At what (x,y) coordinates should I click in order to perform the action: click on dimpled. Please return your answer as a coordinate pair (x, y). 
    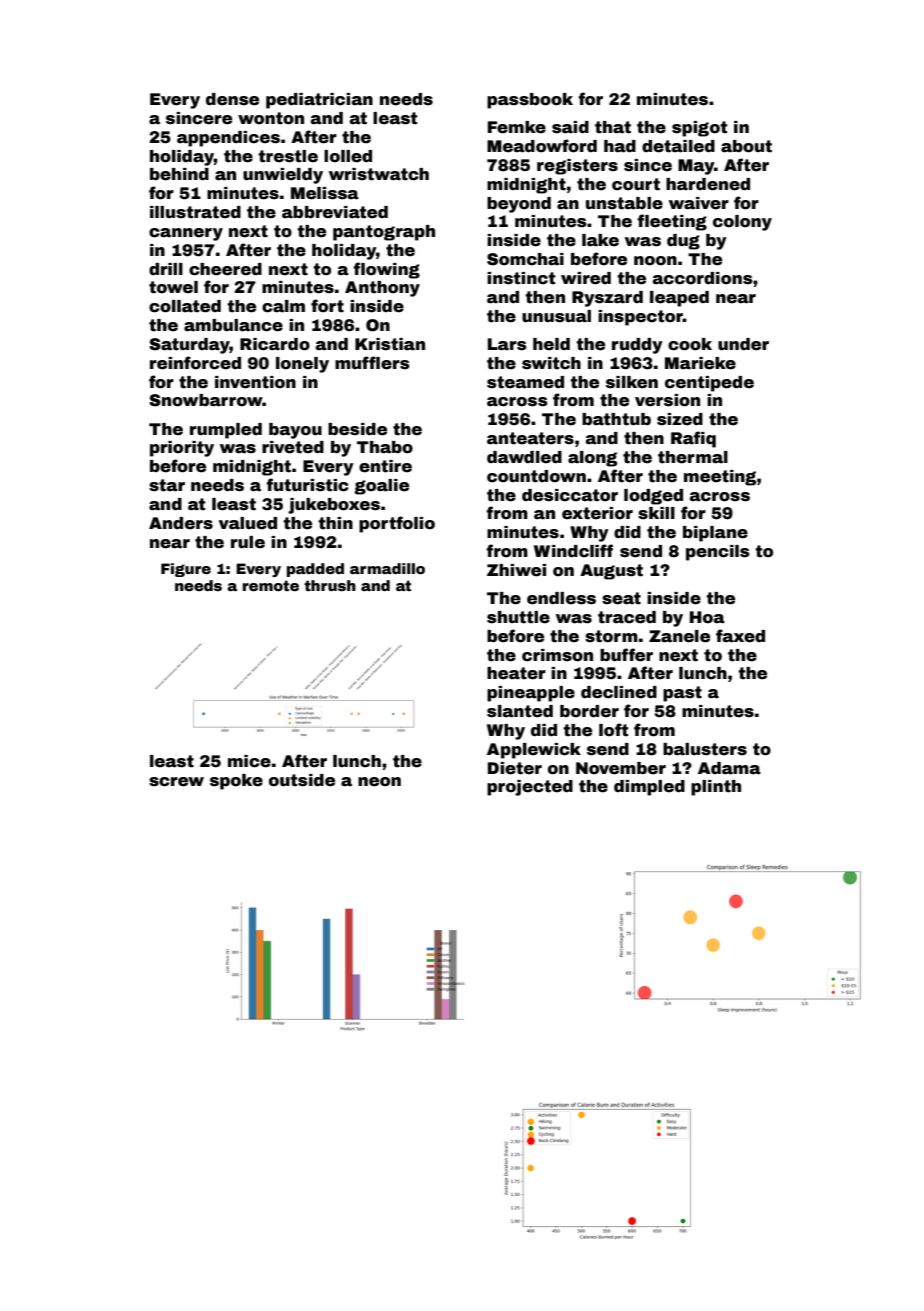
    Looking at the image, I should click on (649, 788).
